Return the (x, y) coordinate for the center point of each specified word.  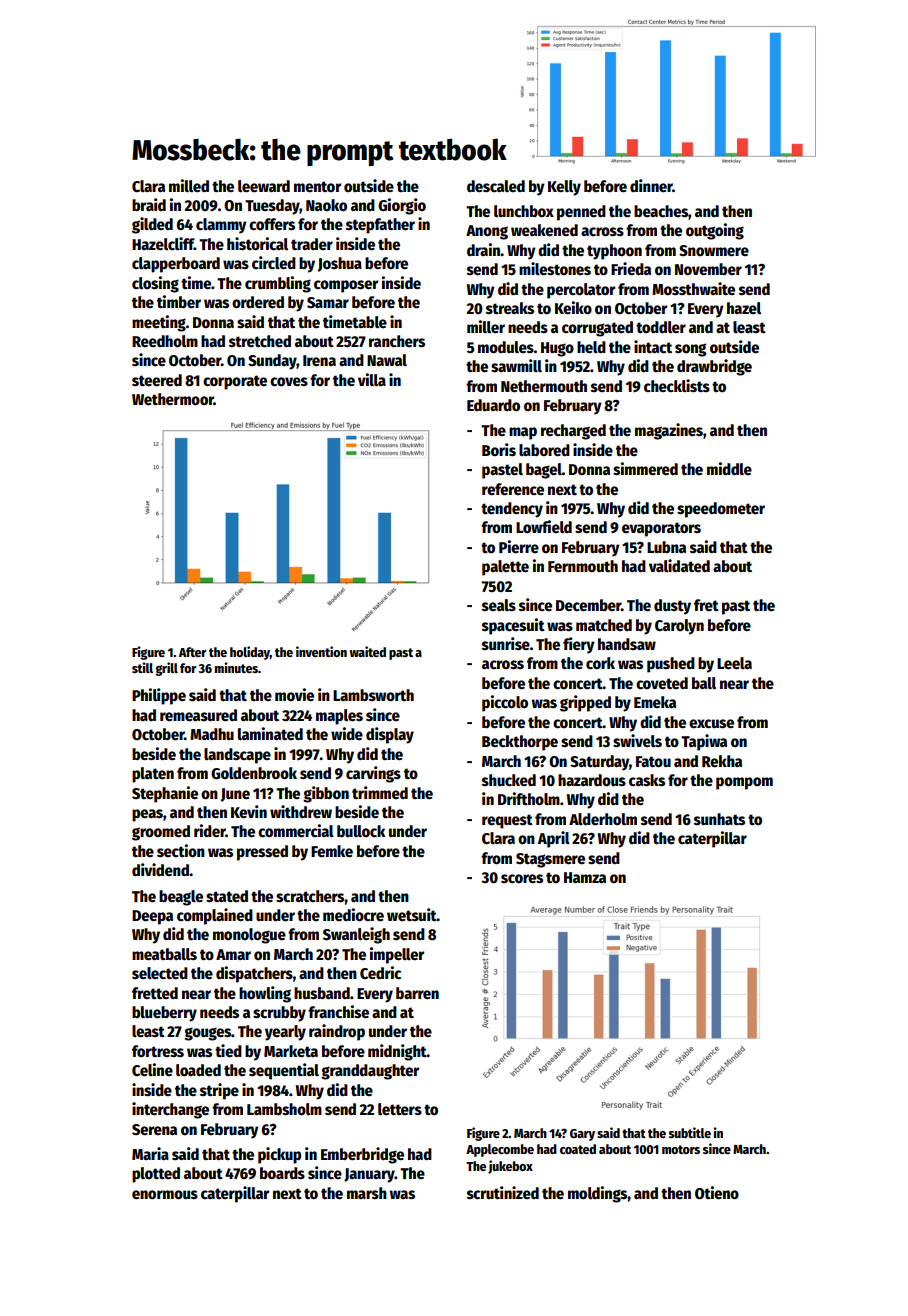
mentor (317, 187)
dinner (651, 186)
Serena (154, 1130)
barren (417, 993)
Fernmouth (583, 566)
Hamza (585, 877)
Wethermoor (173, 399)
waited (367, 651)
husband (322, 993)
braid (149, 204)
